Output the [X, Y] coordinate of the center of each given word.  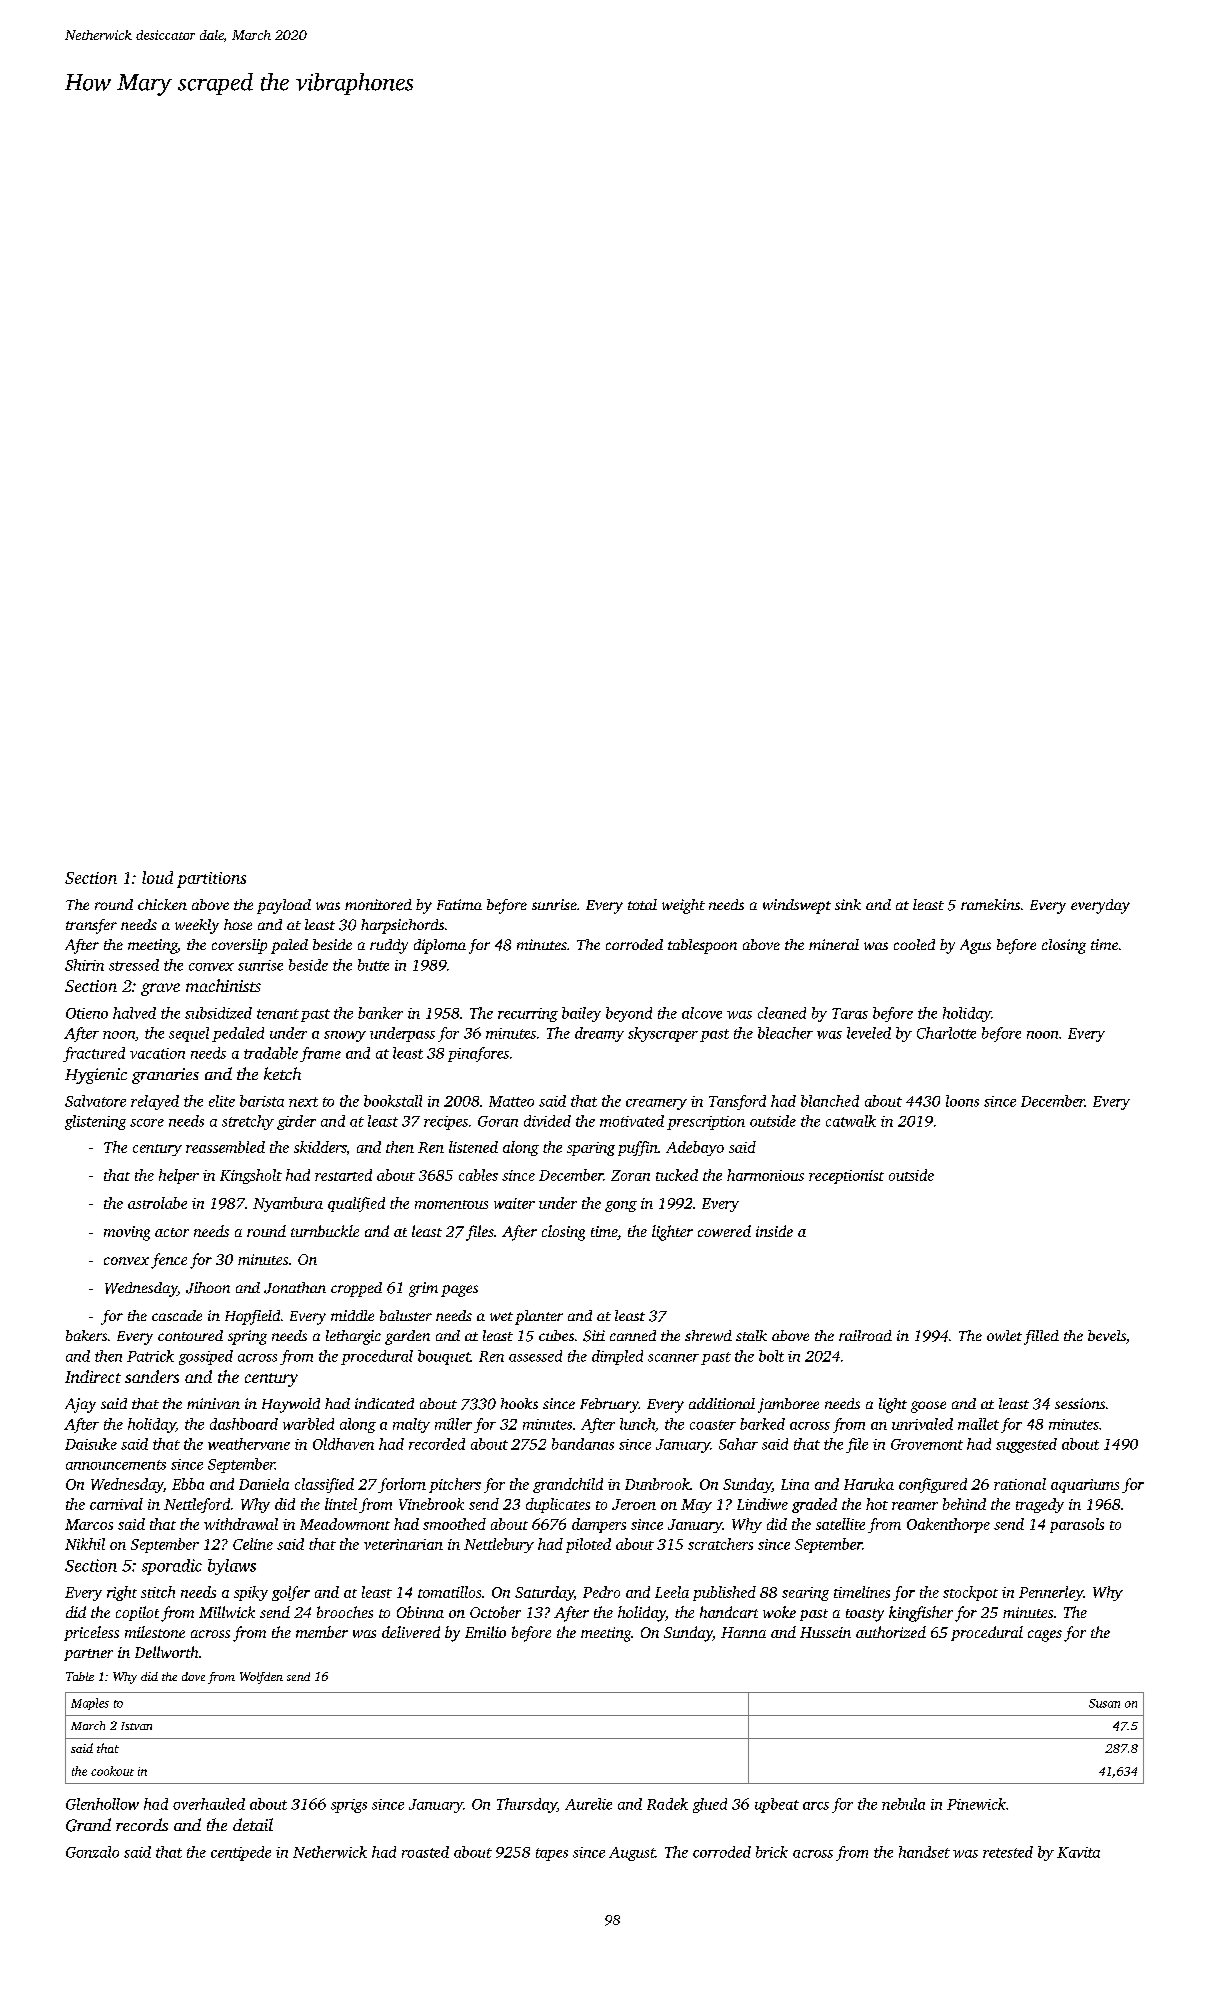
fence [169, 1261]
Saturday [544, 1593]
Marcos [89, 1524]
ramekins [990, 904]
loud [157, 877]
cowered [724, 1231]
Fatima [459, 904]
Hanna [743, 1632]
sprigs [349, 1806]
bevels [1107, 1335]
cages [1045, 1636]
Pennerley [1051, 1593]
